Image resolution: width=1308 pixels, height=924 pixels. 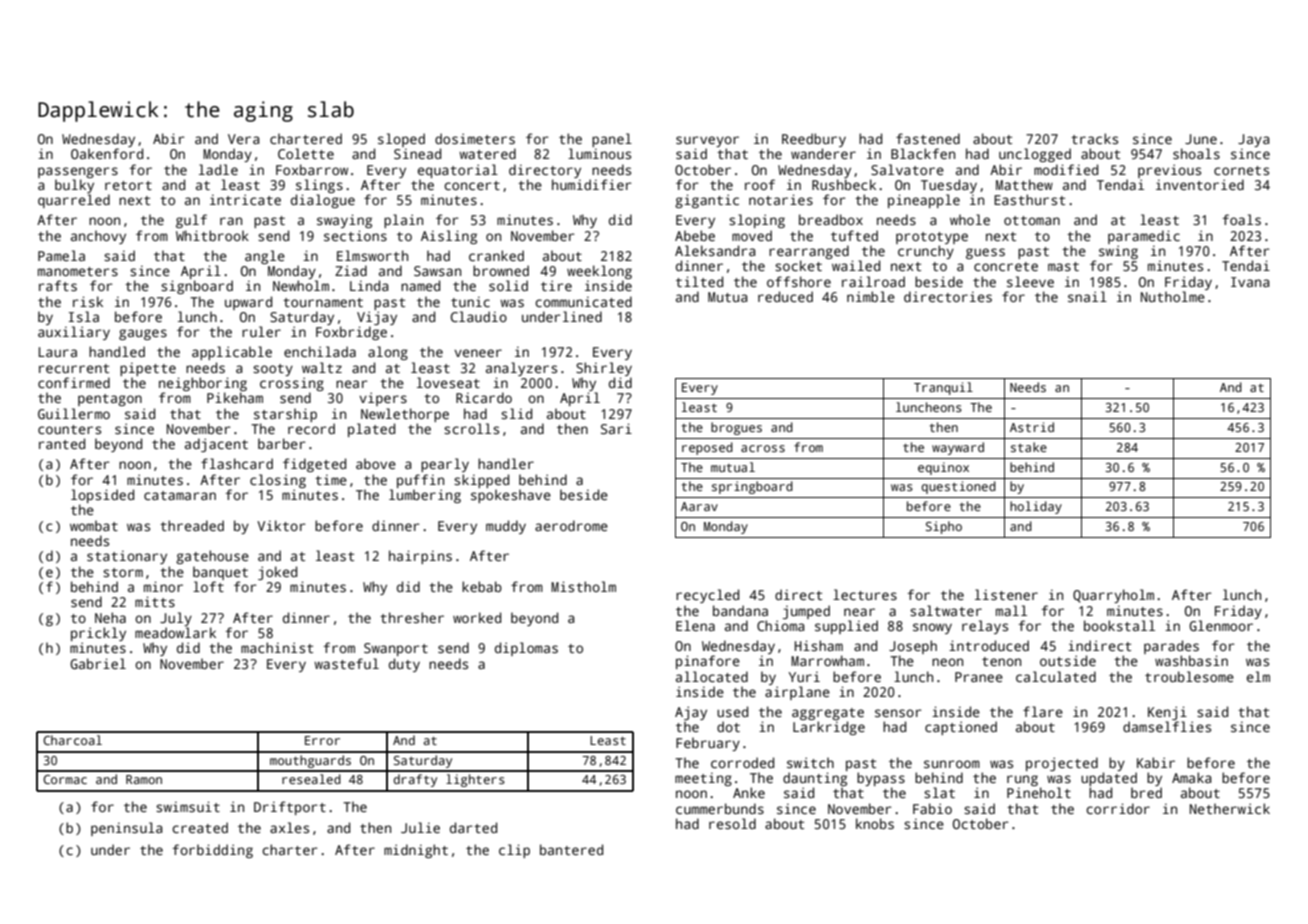 I want to click on Ricardo, so click(x=484, y=397).
